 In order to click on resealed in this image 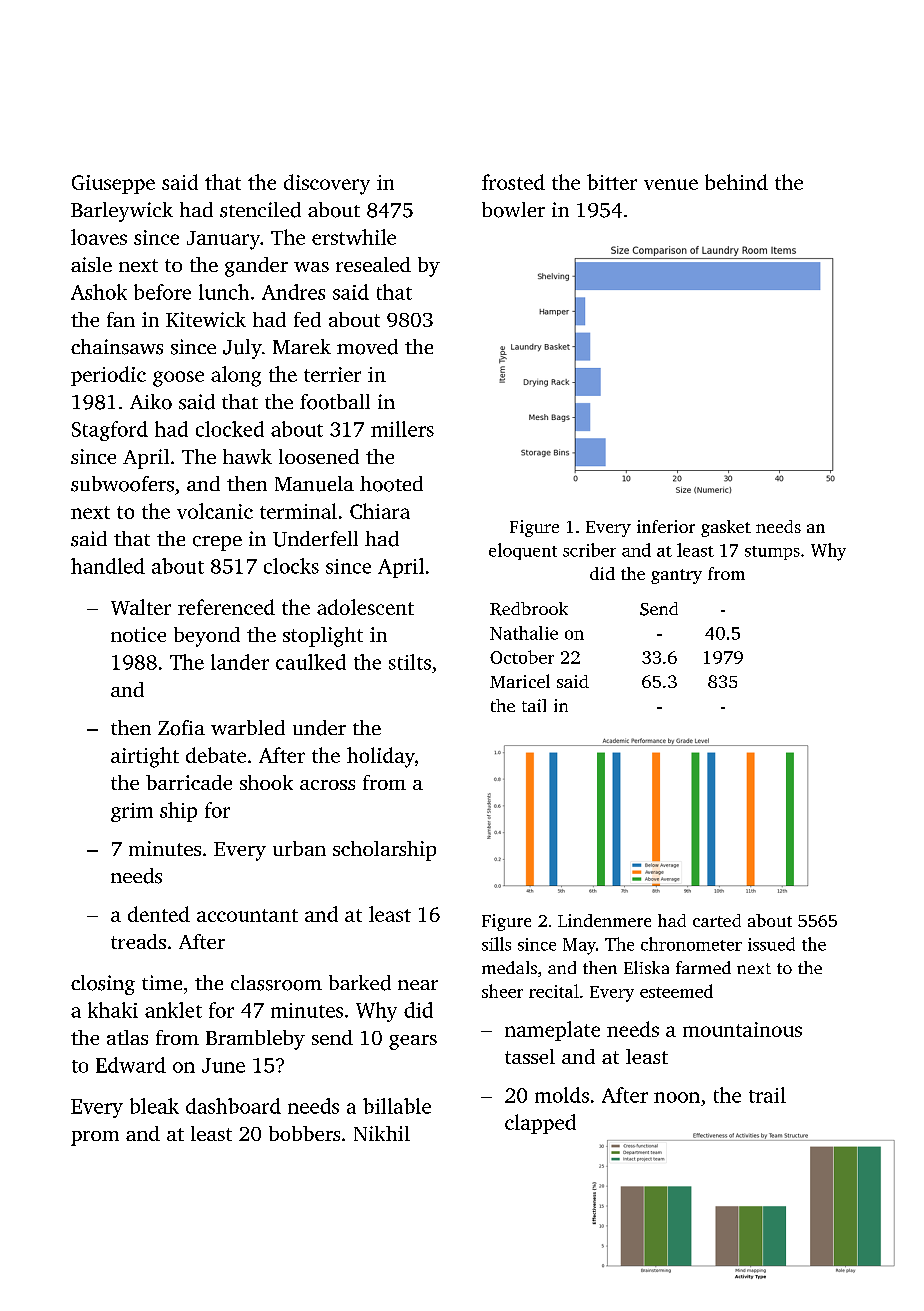, I will do `click(373, 264)`.
